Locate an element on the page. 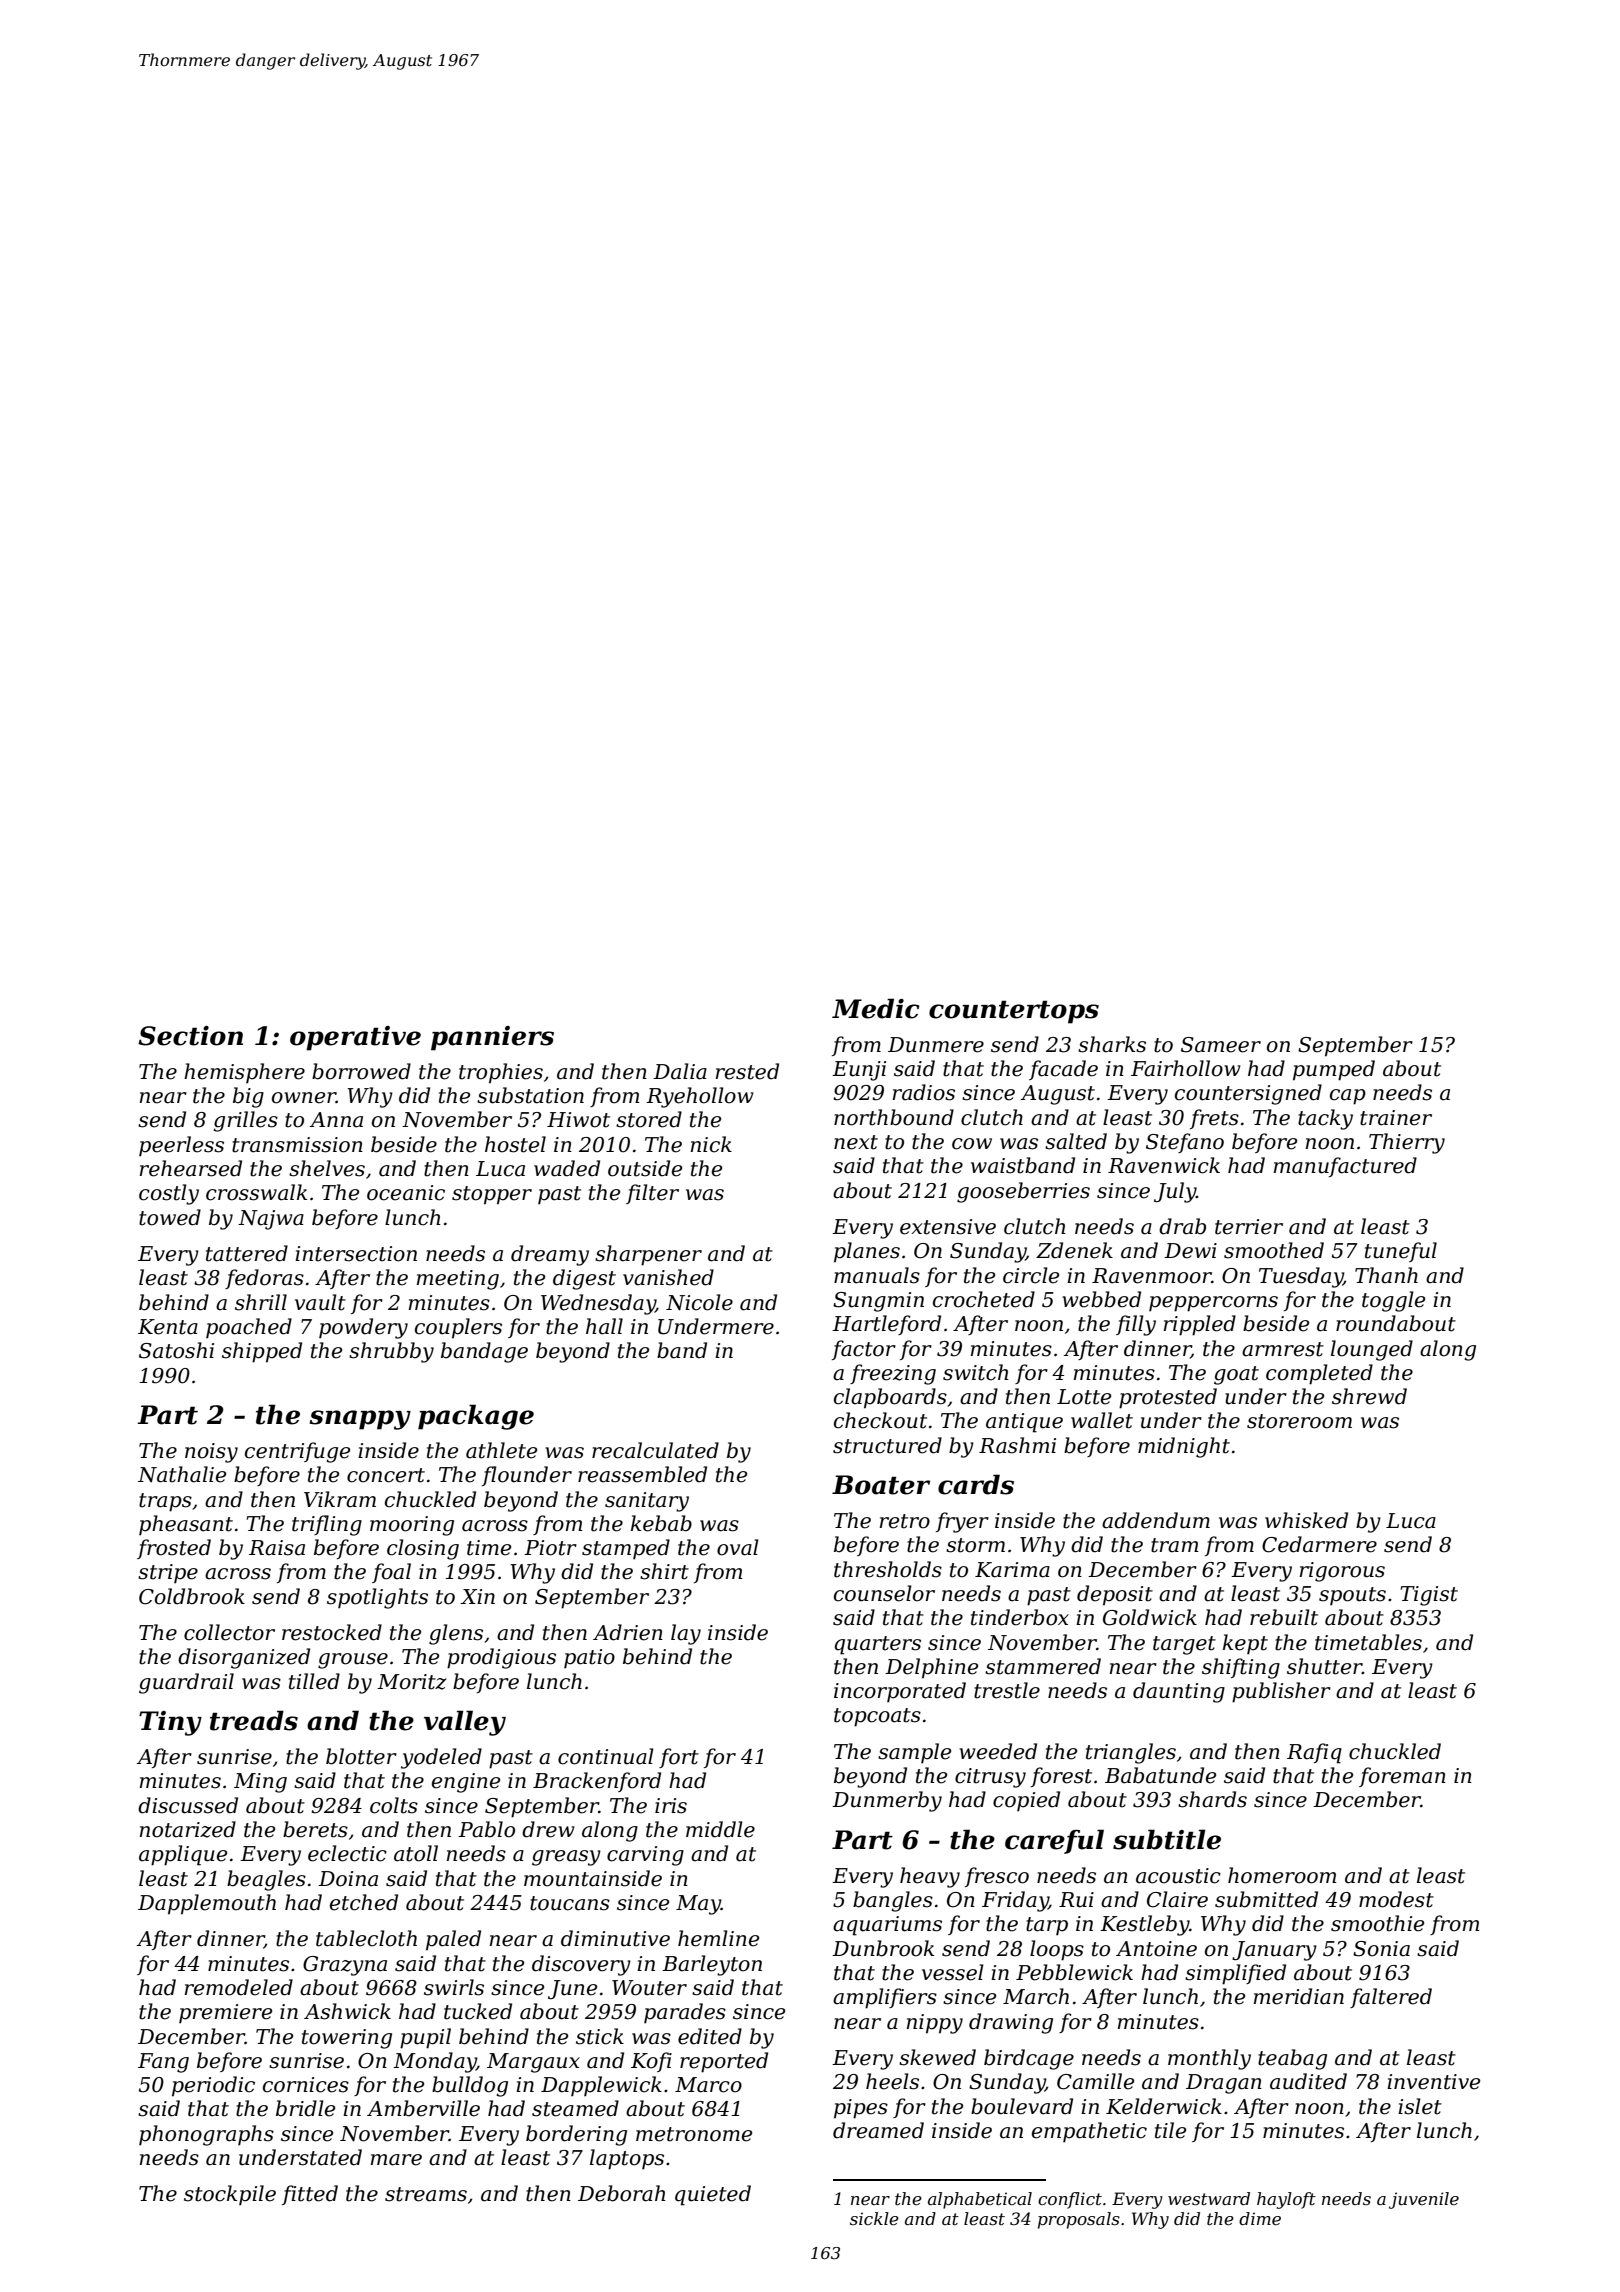  daunting is located at coordinates (1179, 1692).
